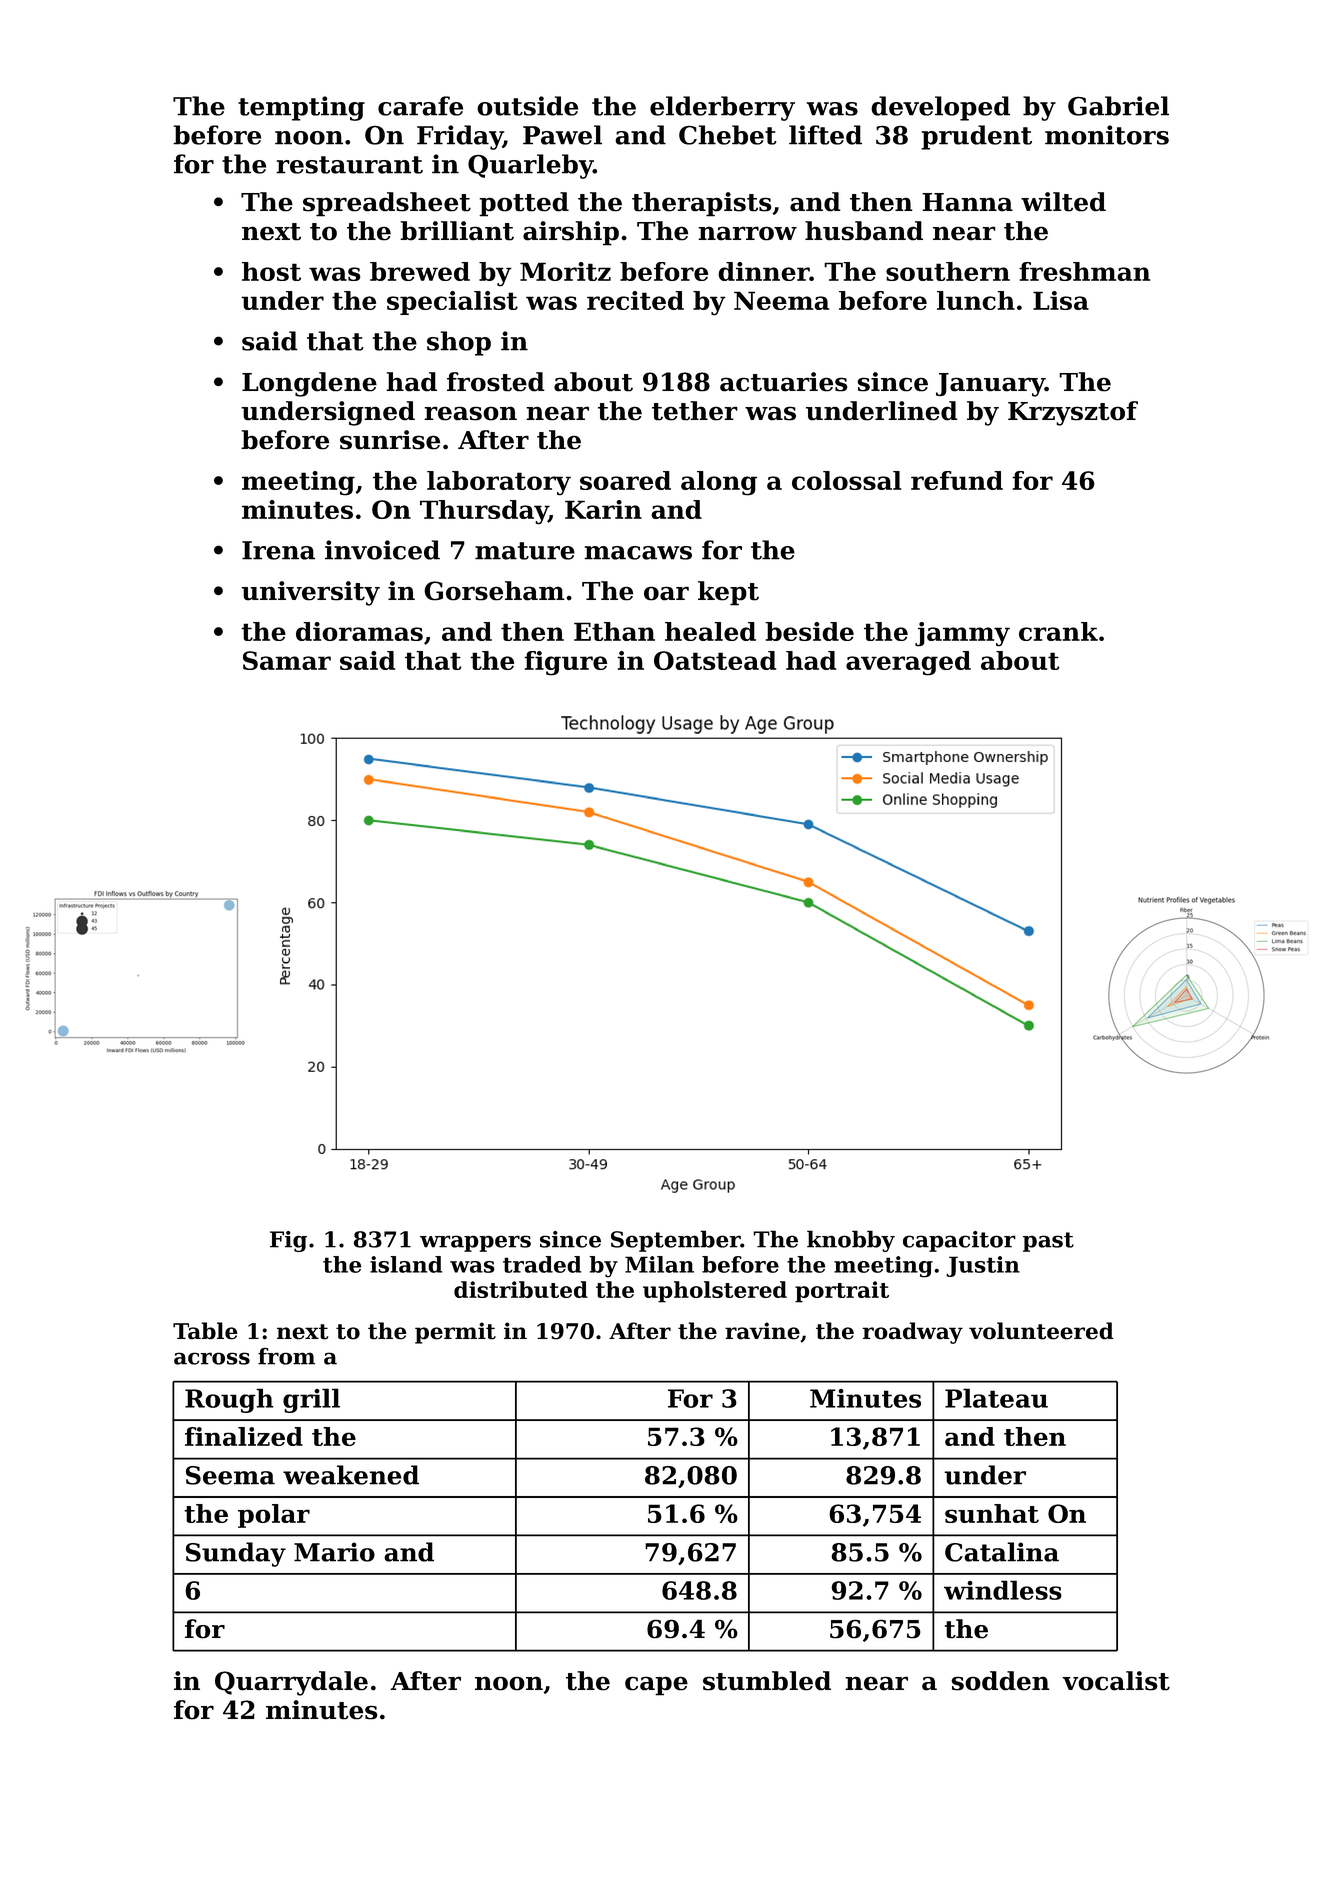 The image size is (1343, 1899). What do you see at coordinates (1058, 631) in the document?
I see `crank` at bounding box center [1058, 631].
